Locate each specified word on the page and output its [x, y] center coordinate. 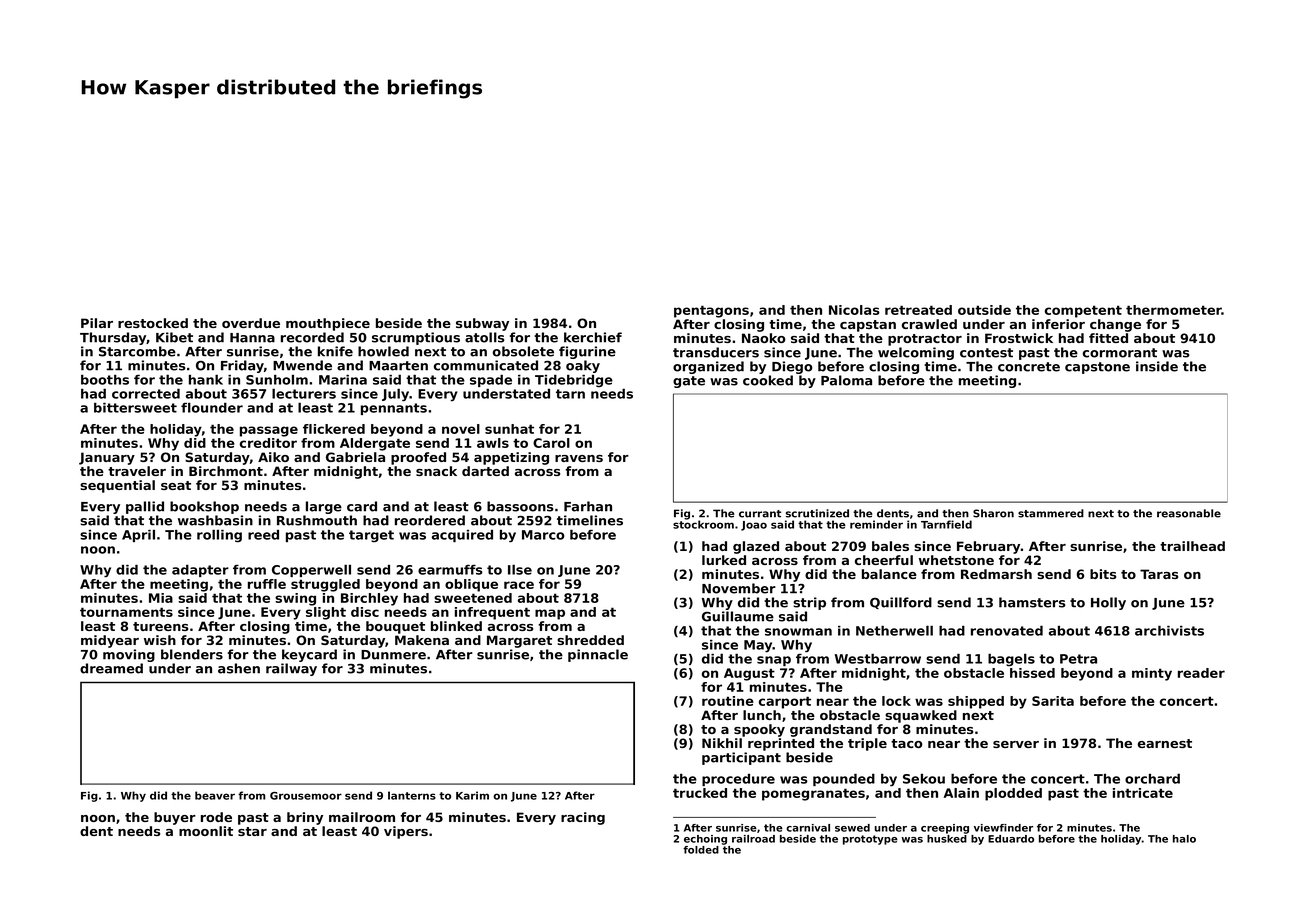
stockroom [703, 524]
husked [947, 839]
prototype [870, 840]
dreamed [111, 668]
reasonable [1189, 513]
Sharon [993, 513]
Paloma [846, 380]
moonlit [206, 831]
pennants [394, 409]
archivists [1169, 630]
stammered [1051, 513]
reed [263, 535]
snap [774, 661]
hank [206, 379]
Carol [551, 443]
